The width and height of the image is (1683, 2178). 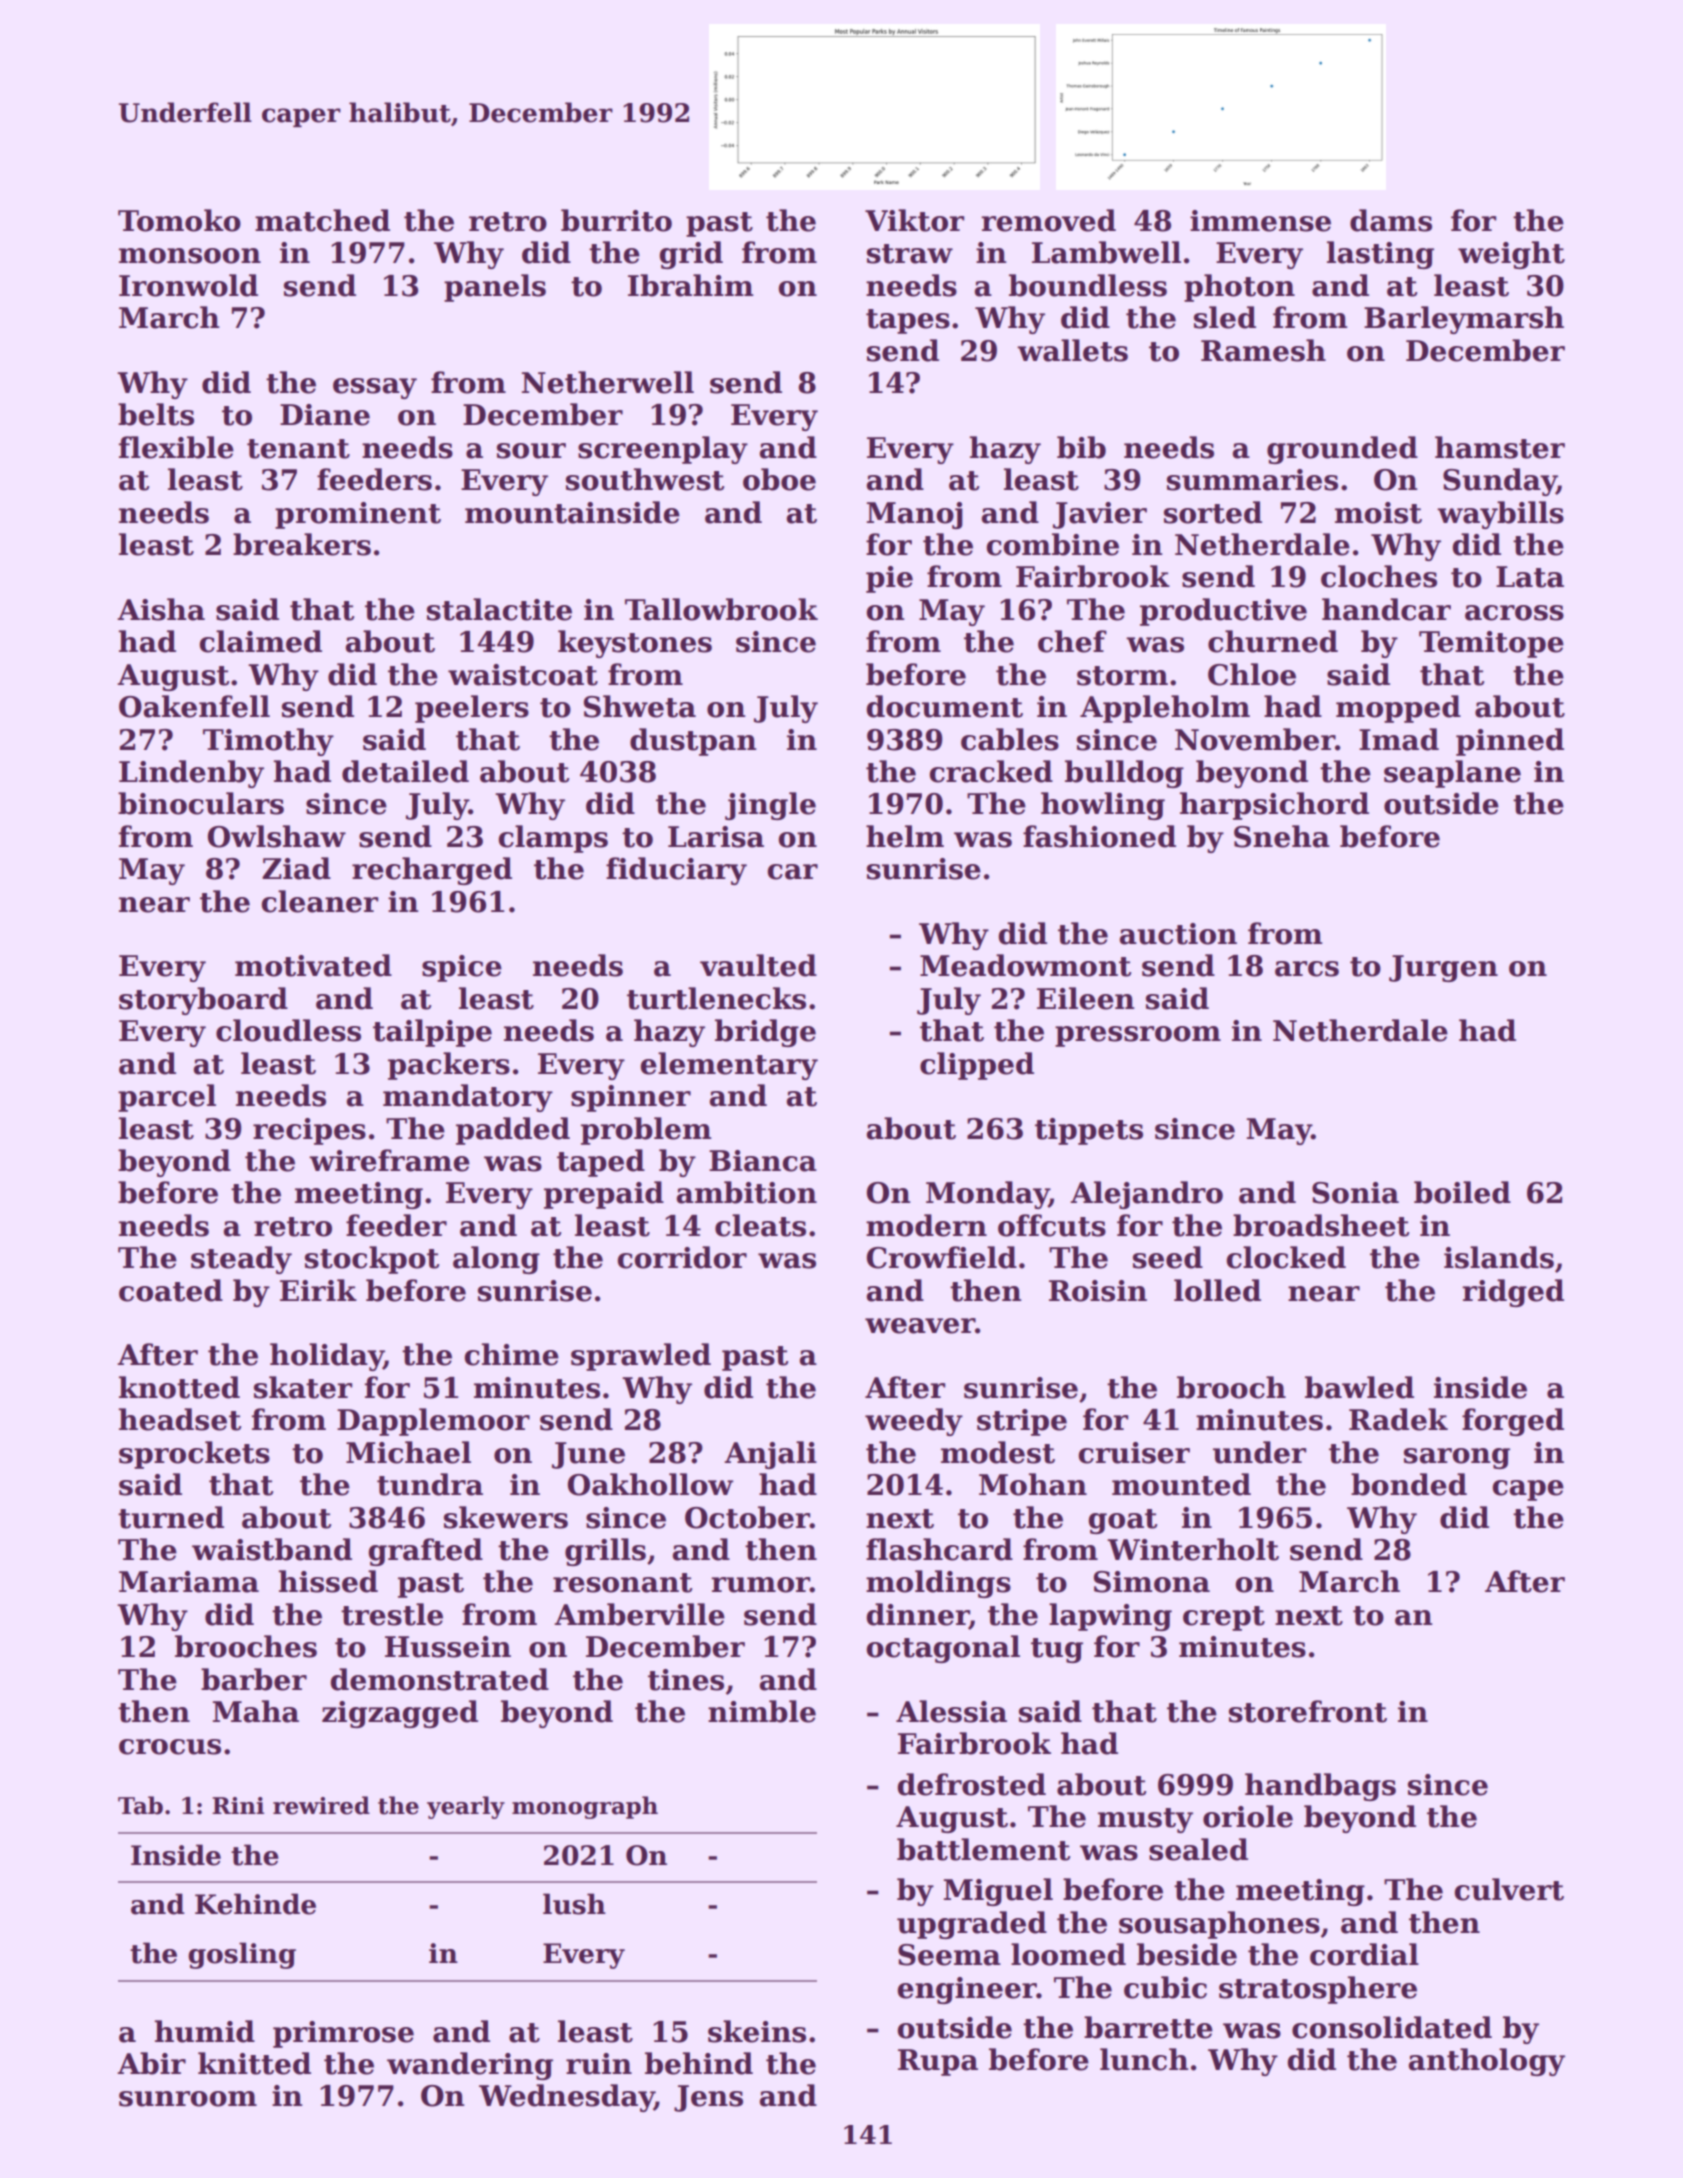 I want to click on sour, so click(x=531, y=451).
